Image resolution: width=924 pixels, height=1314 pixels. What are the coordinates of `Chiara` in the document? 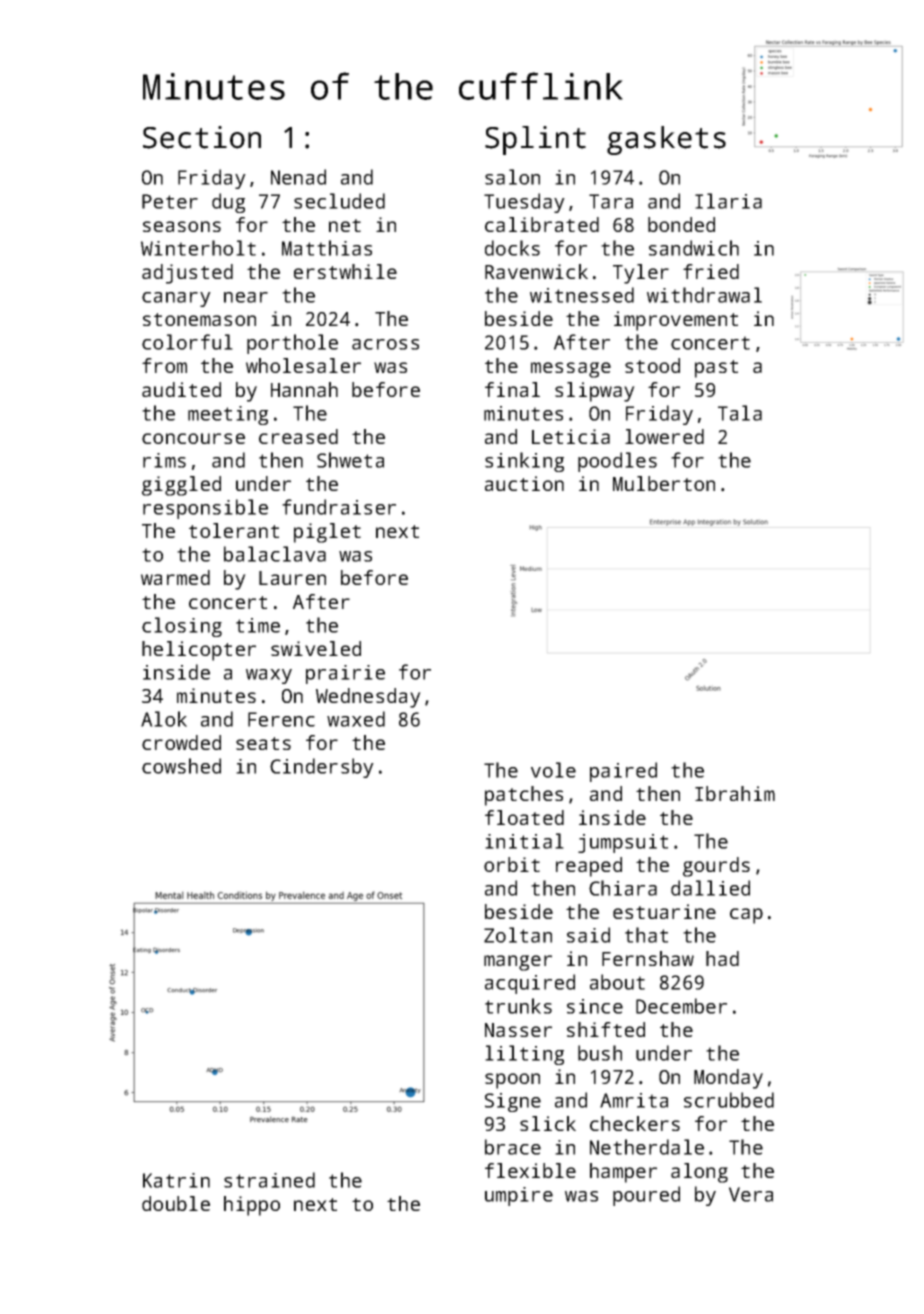 It's located at (623, 888).
